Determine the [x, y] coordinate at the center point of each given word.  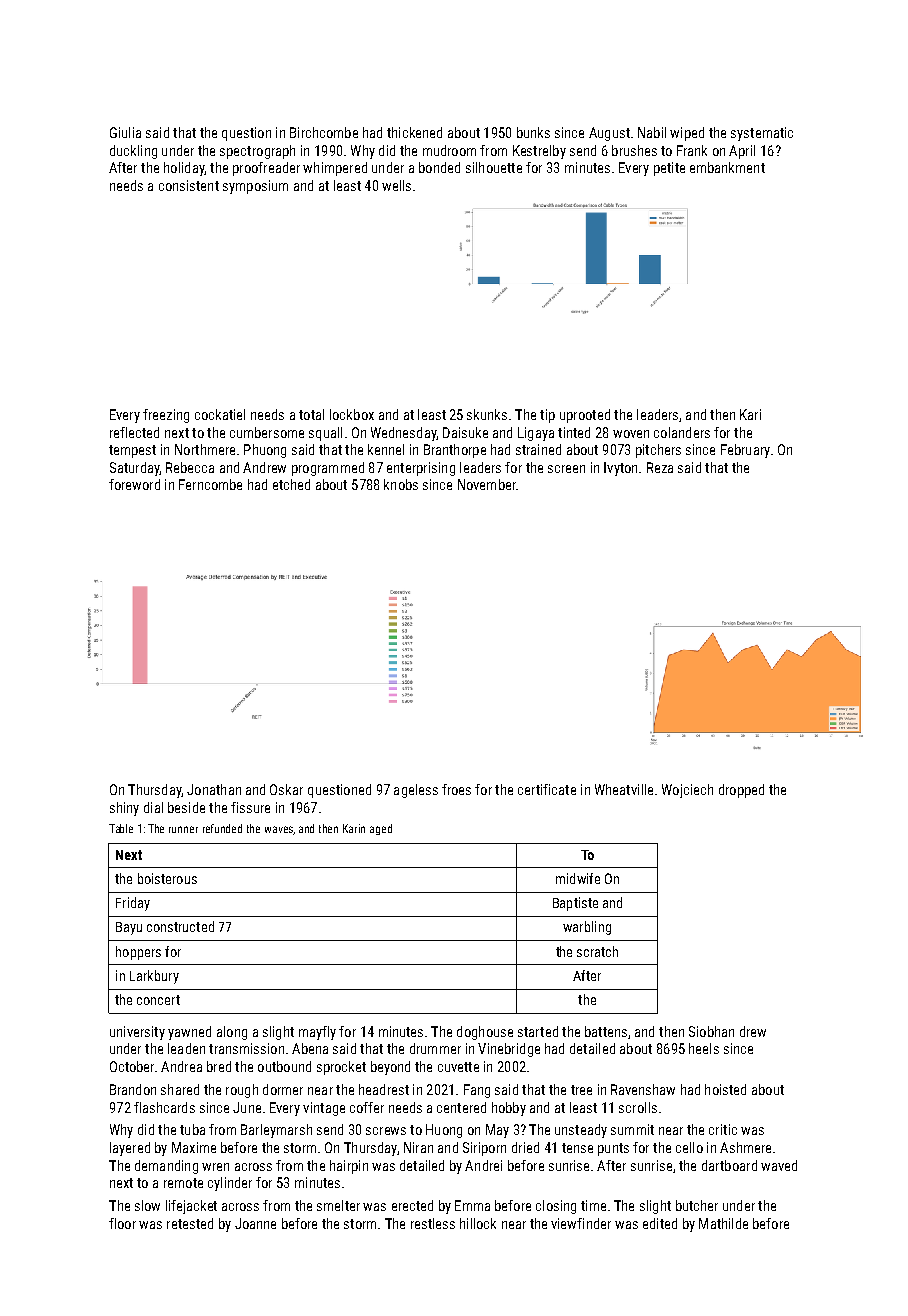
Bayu [129, 928]
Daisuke [465, 432]
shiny [124, 809]
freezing [166, 416]
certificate [547, 789]
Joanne [255, 1223]
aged [381, 829]
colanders [682, 432]
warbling [587, 928]
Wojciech [687, 791]
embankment [727, 167]
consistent [189, 185]
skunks [487, 414]
